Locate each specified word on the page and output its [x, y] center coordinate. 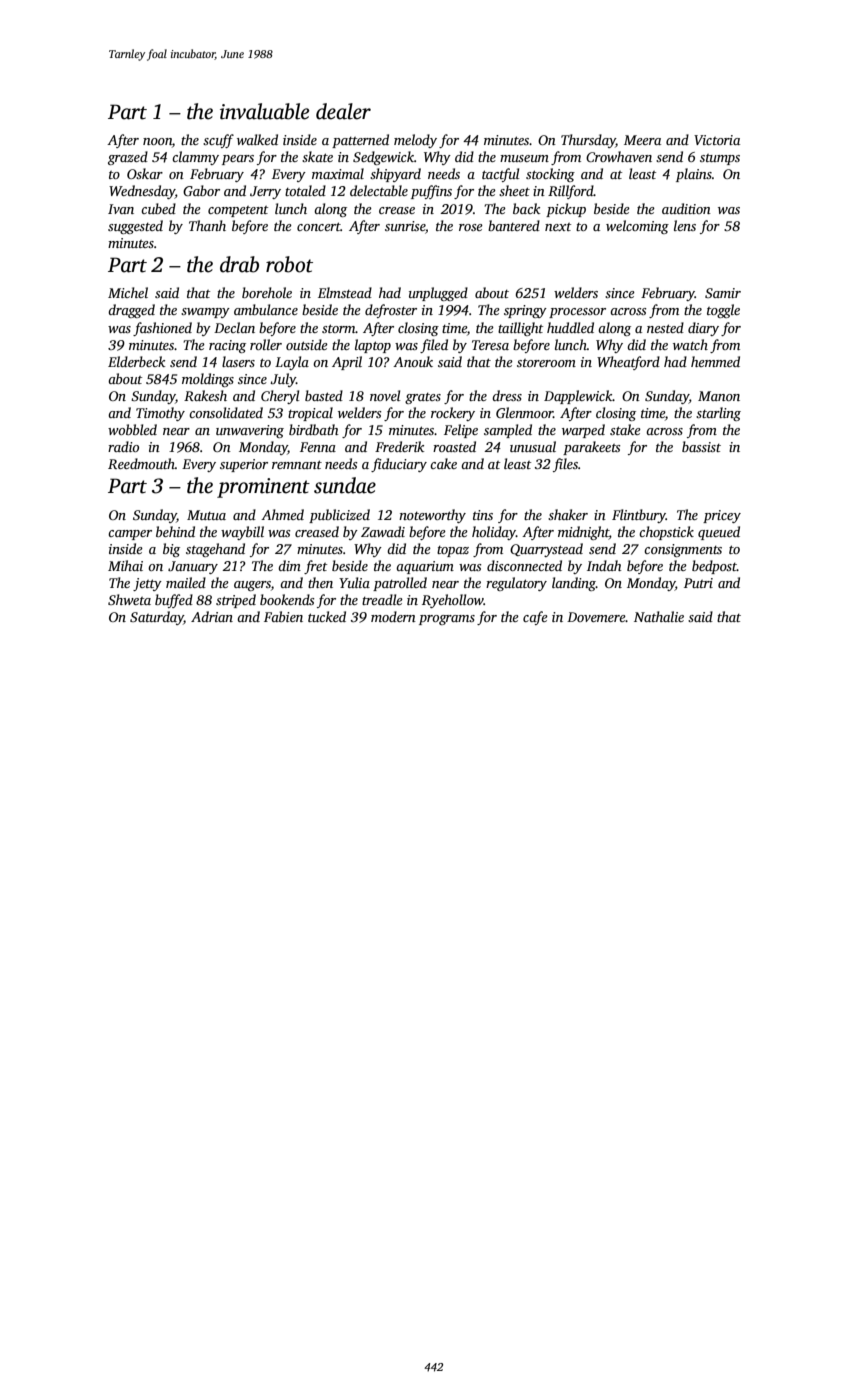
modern [393, 616]
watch [690, 344]
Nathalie [659, 616]
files [565, 465]
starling [718, 414]
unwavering [250, 431]
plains [694, 175]
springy [525, 311]
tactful [501, 175]
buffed [174, 601]
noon [157, 141]
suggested [135, 227]
